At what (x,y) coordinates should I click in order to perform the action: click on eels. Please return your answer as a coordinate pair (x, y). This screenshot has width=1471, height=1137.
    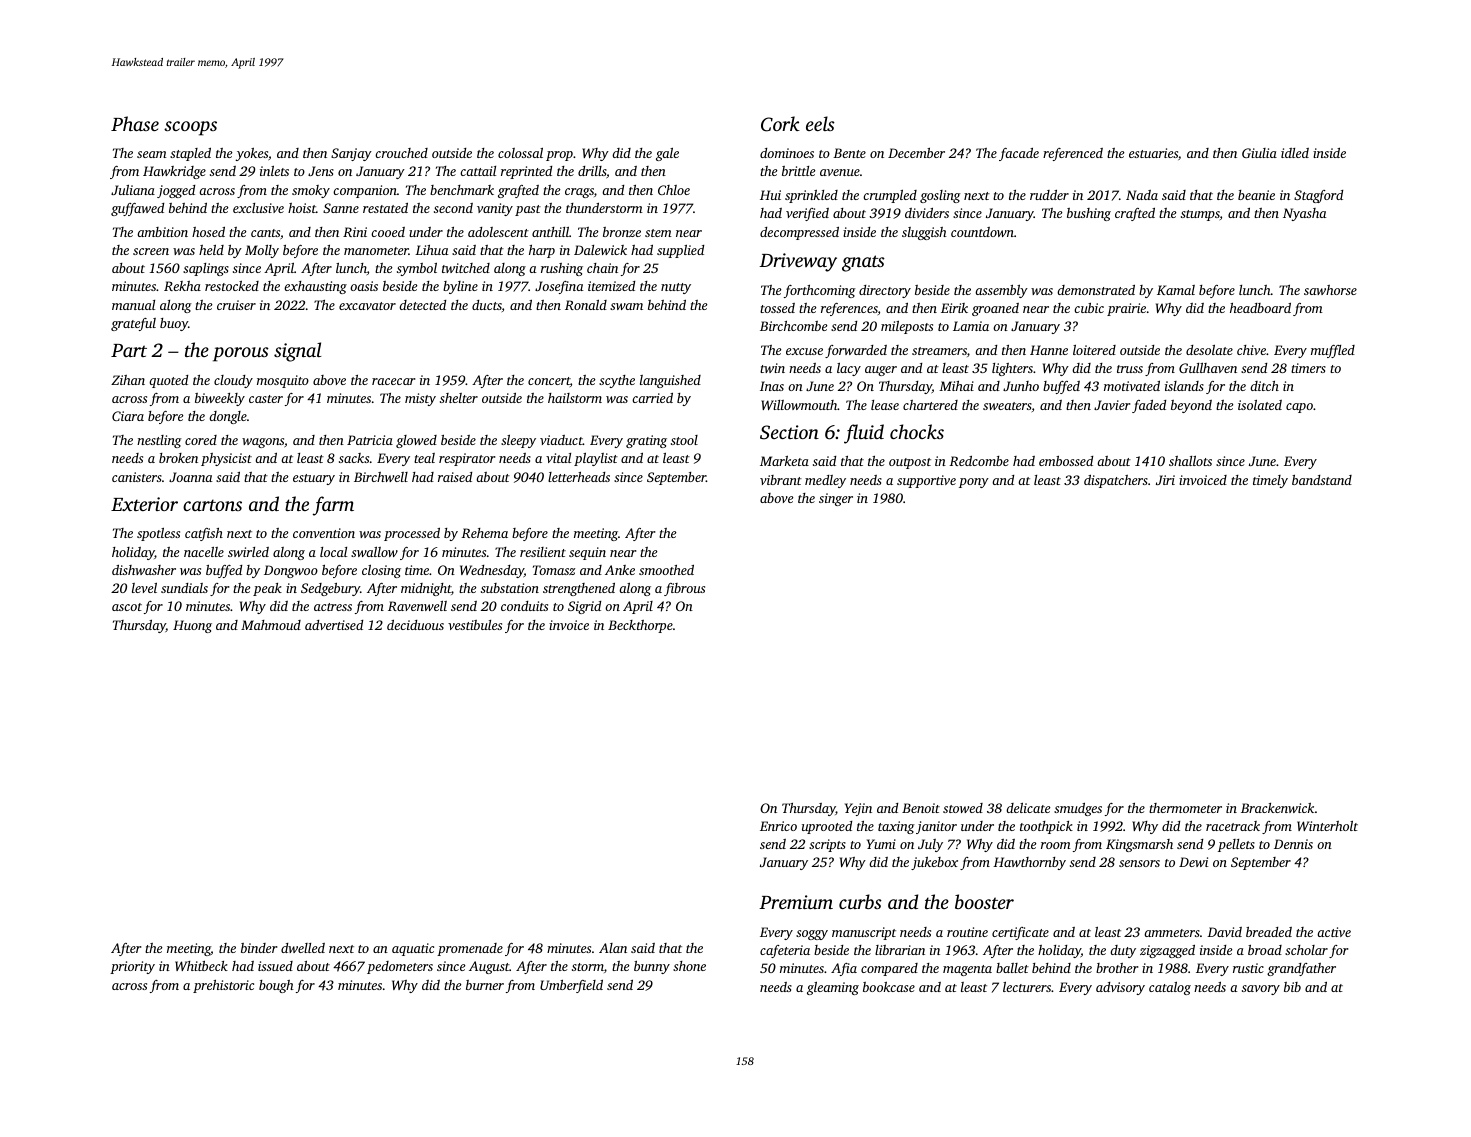
    Looking at the image, I should click on (820, 123).
